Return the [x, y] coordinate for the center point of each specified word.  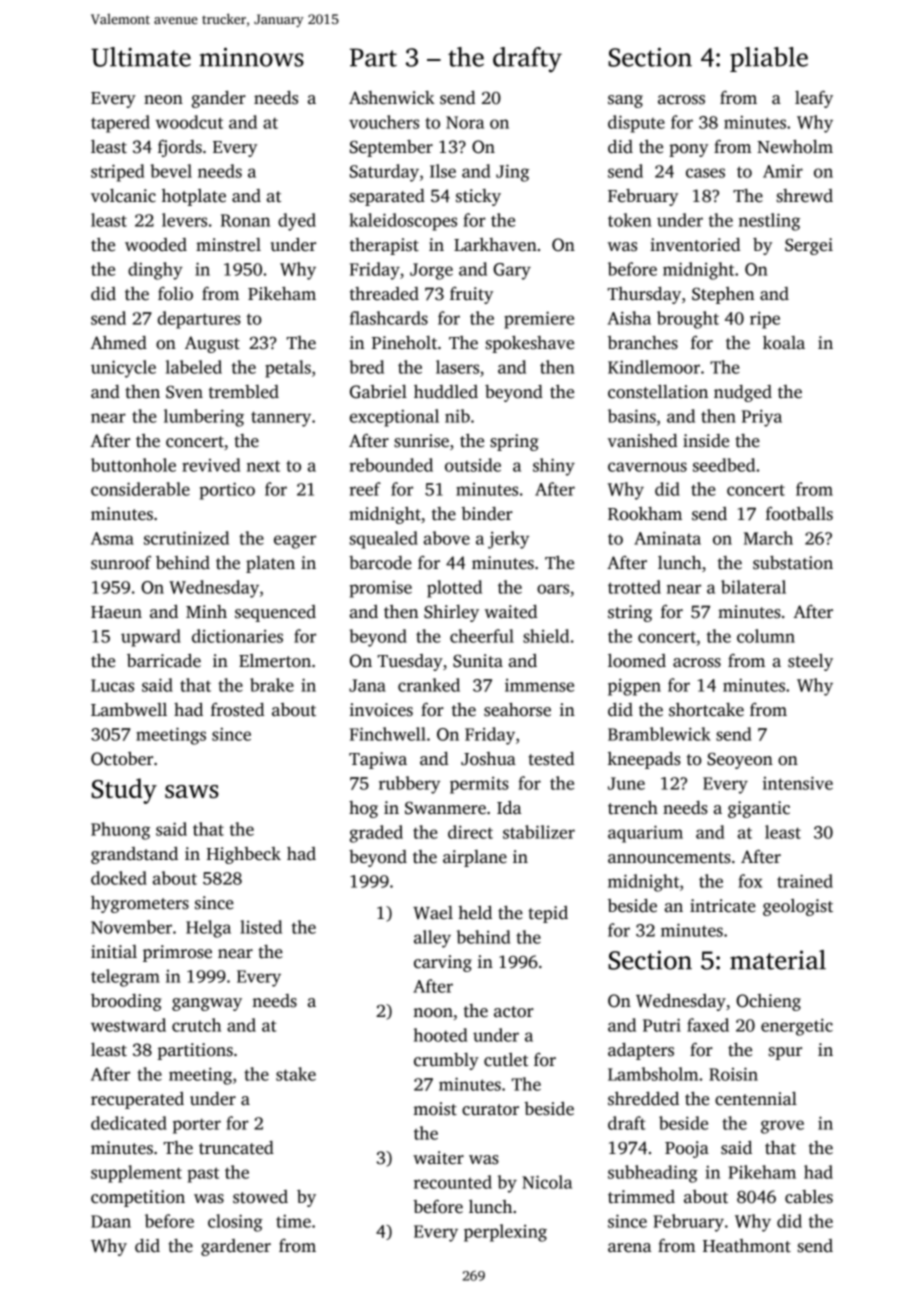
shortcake [706, 710]
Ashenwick [392, 98]
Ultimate [141, 57]
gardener [236, 1247]
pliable [769, 59]
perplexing [505, 1233]
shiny [554, 467]
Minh [206, 611]
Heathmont [747, 1246]
